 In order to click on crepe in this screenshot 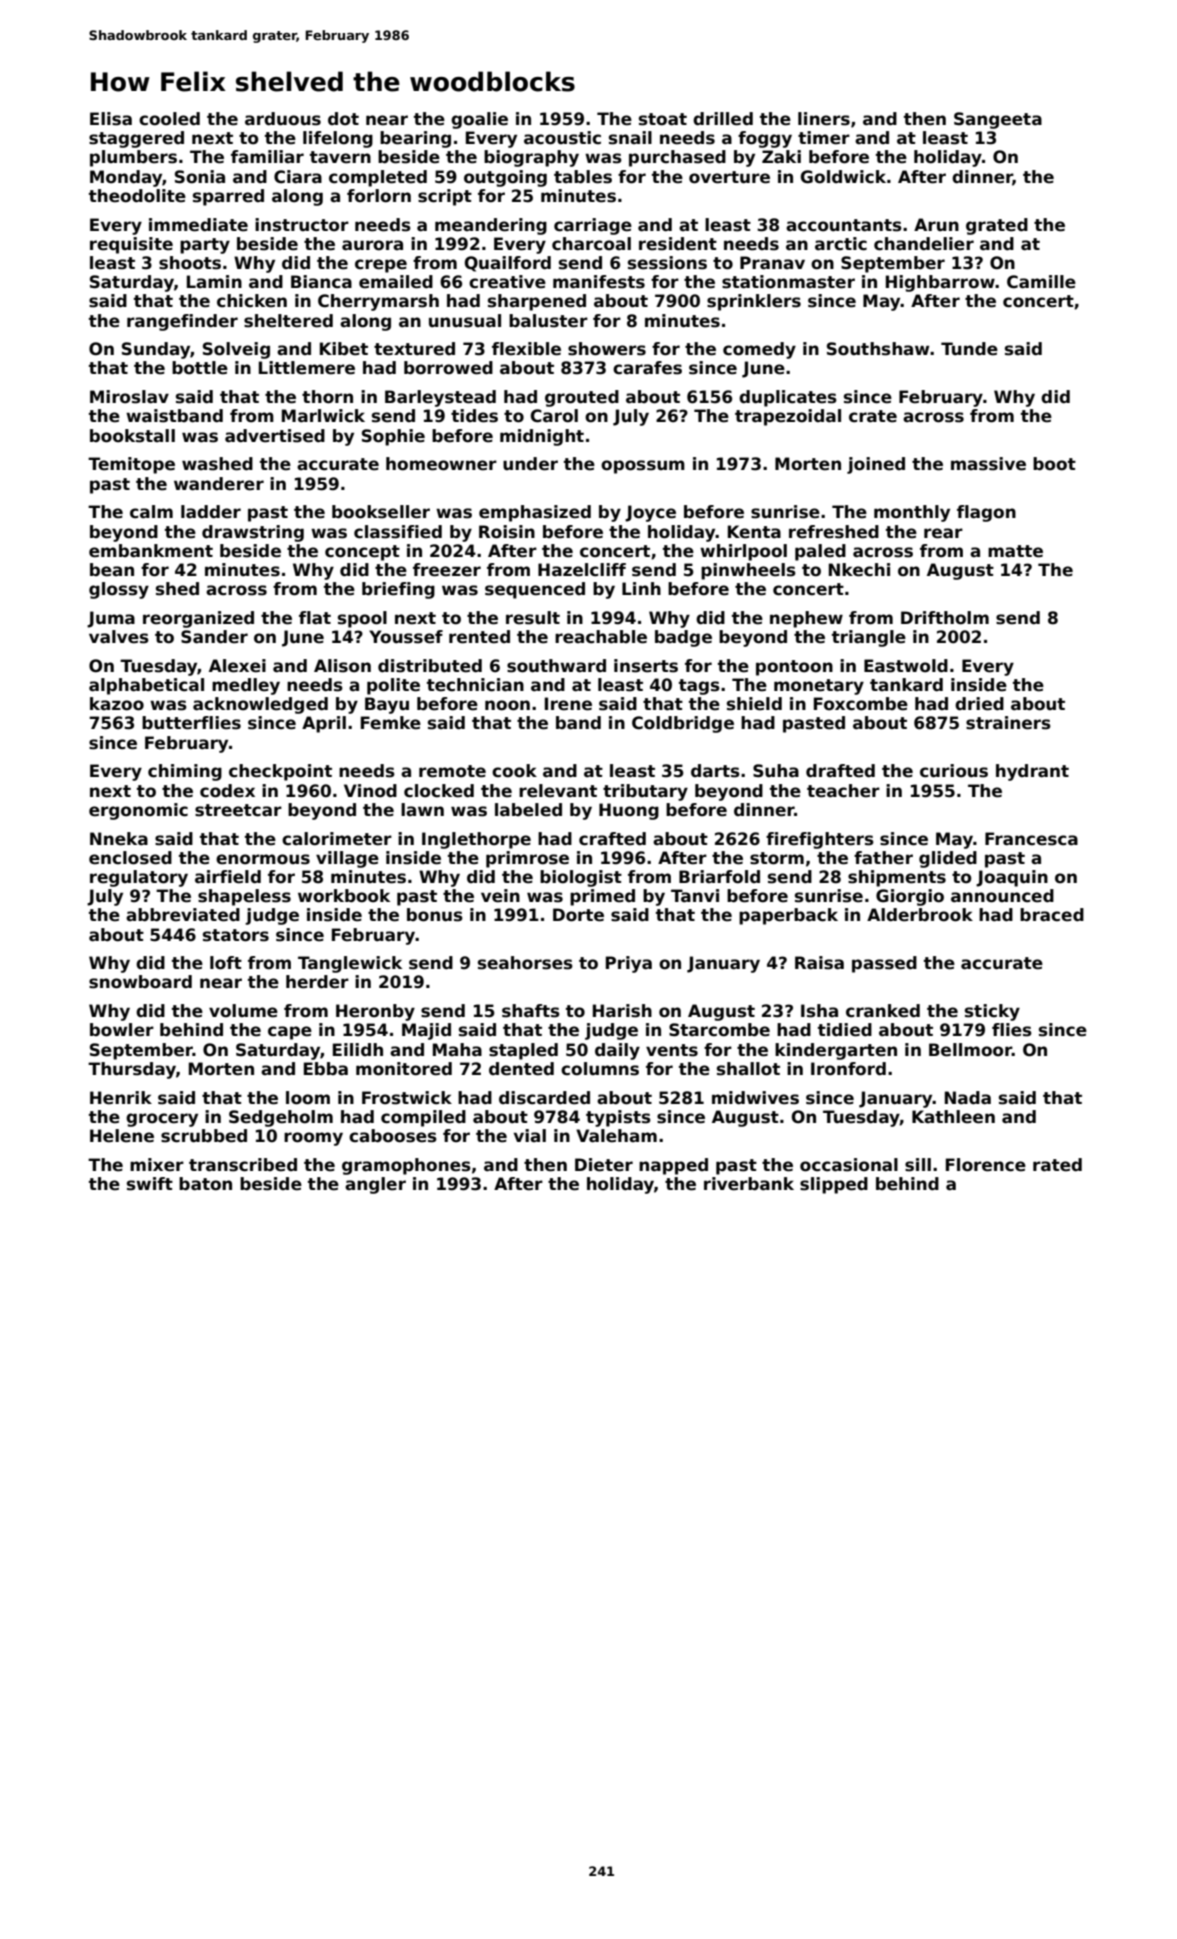, I will do `click(381, 266)`.
